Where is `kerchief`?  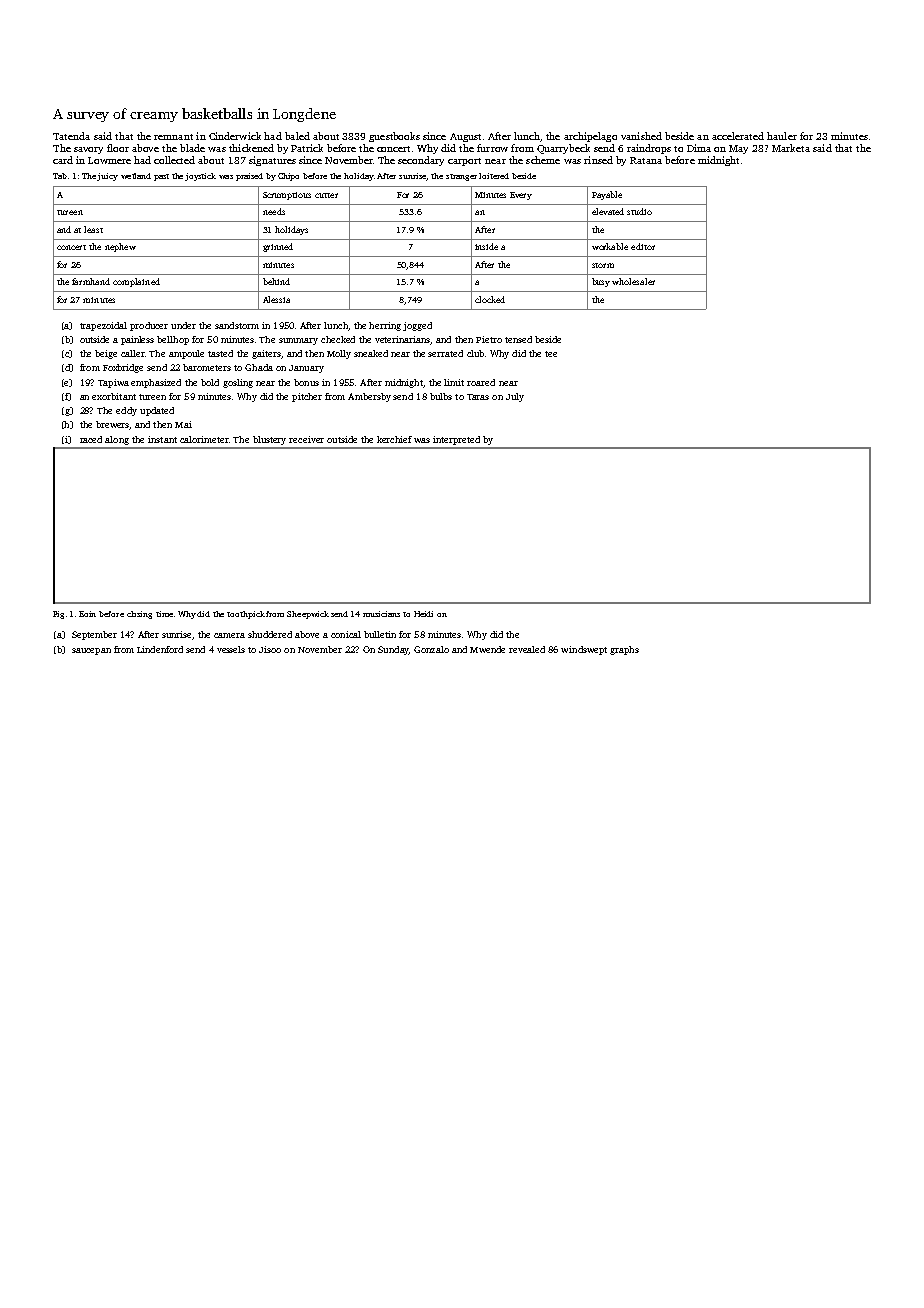 kerchief is located at coordinates (394, 439).
